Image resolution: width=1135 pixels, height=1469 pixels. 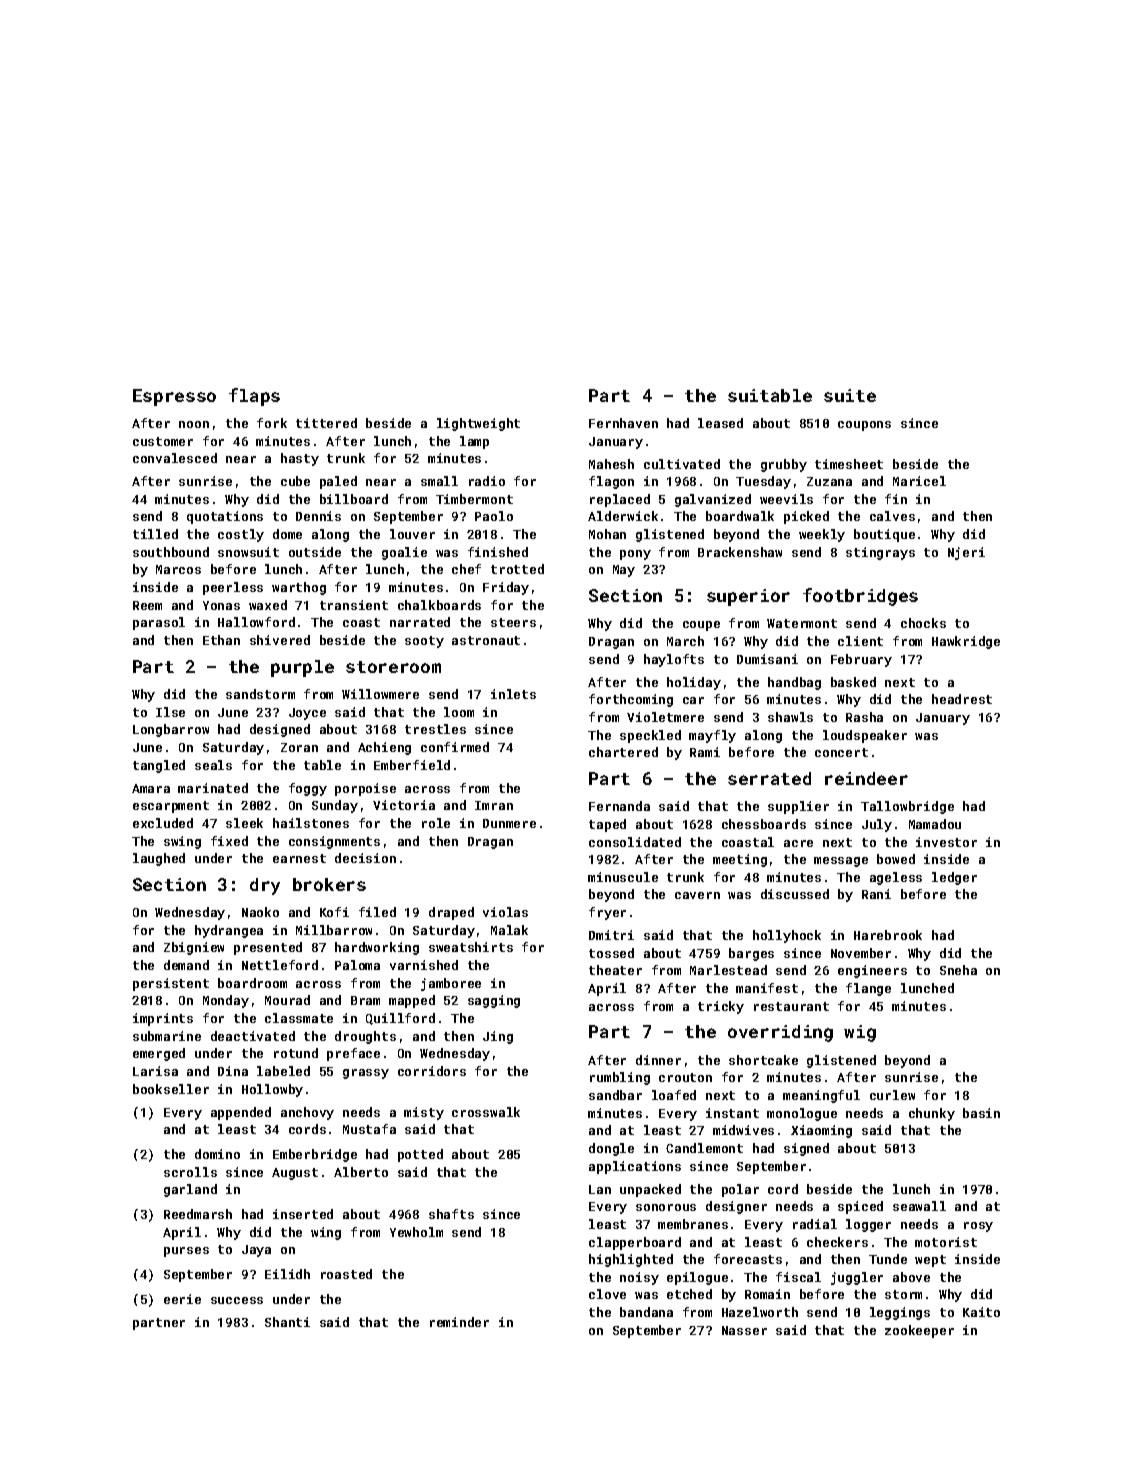 What do you see at coordinates (981, 1113) in the screenshot?
I see `basin` at bounding box center [981, 1113].
